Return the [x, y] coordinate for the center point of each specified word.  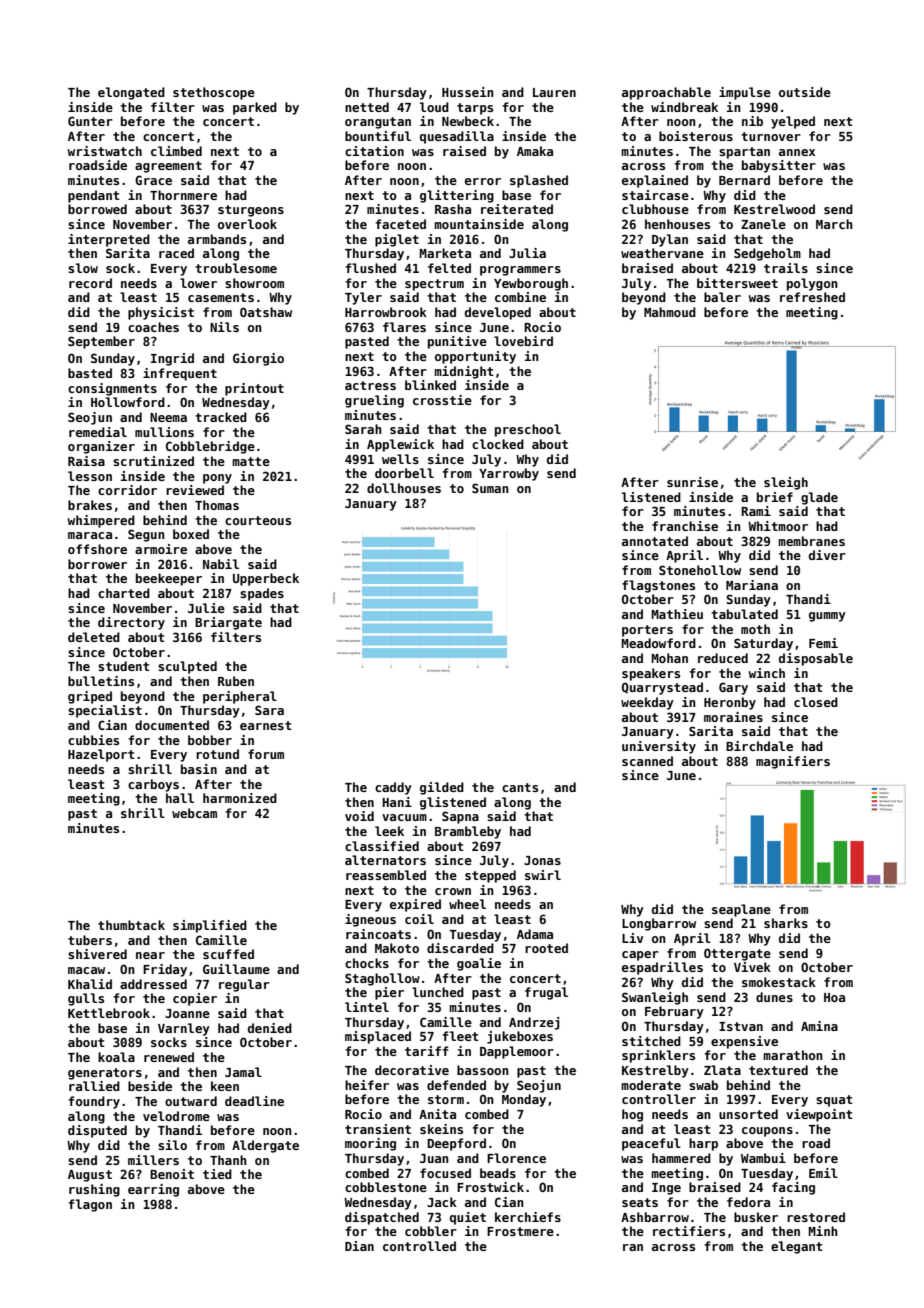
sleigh [786, 483]
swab [703, 1085]
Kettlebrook [109, 1013]
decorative [412, 1070]
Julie [206, 608]
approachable [666, 93]
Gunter [90, 121]
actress [370, 385]
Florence [516, 1158]
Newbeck [468, 121]
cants [520, 787]
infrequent [180, 374]
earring [153, 1190]
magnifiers [793, 762]
